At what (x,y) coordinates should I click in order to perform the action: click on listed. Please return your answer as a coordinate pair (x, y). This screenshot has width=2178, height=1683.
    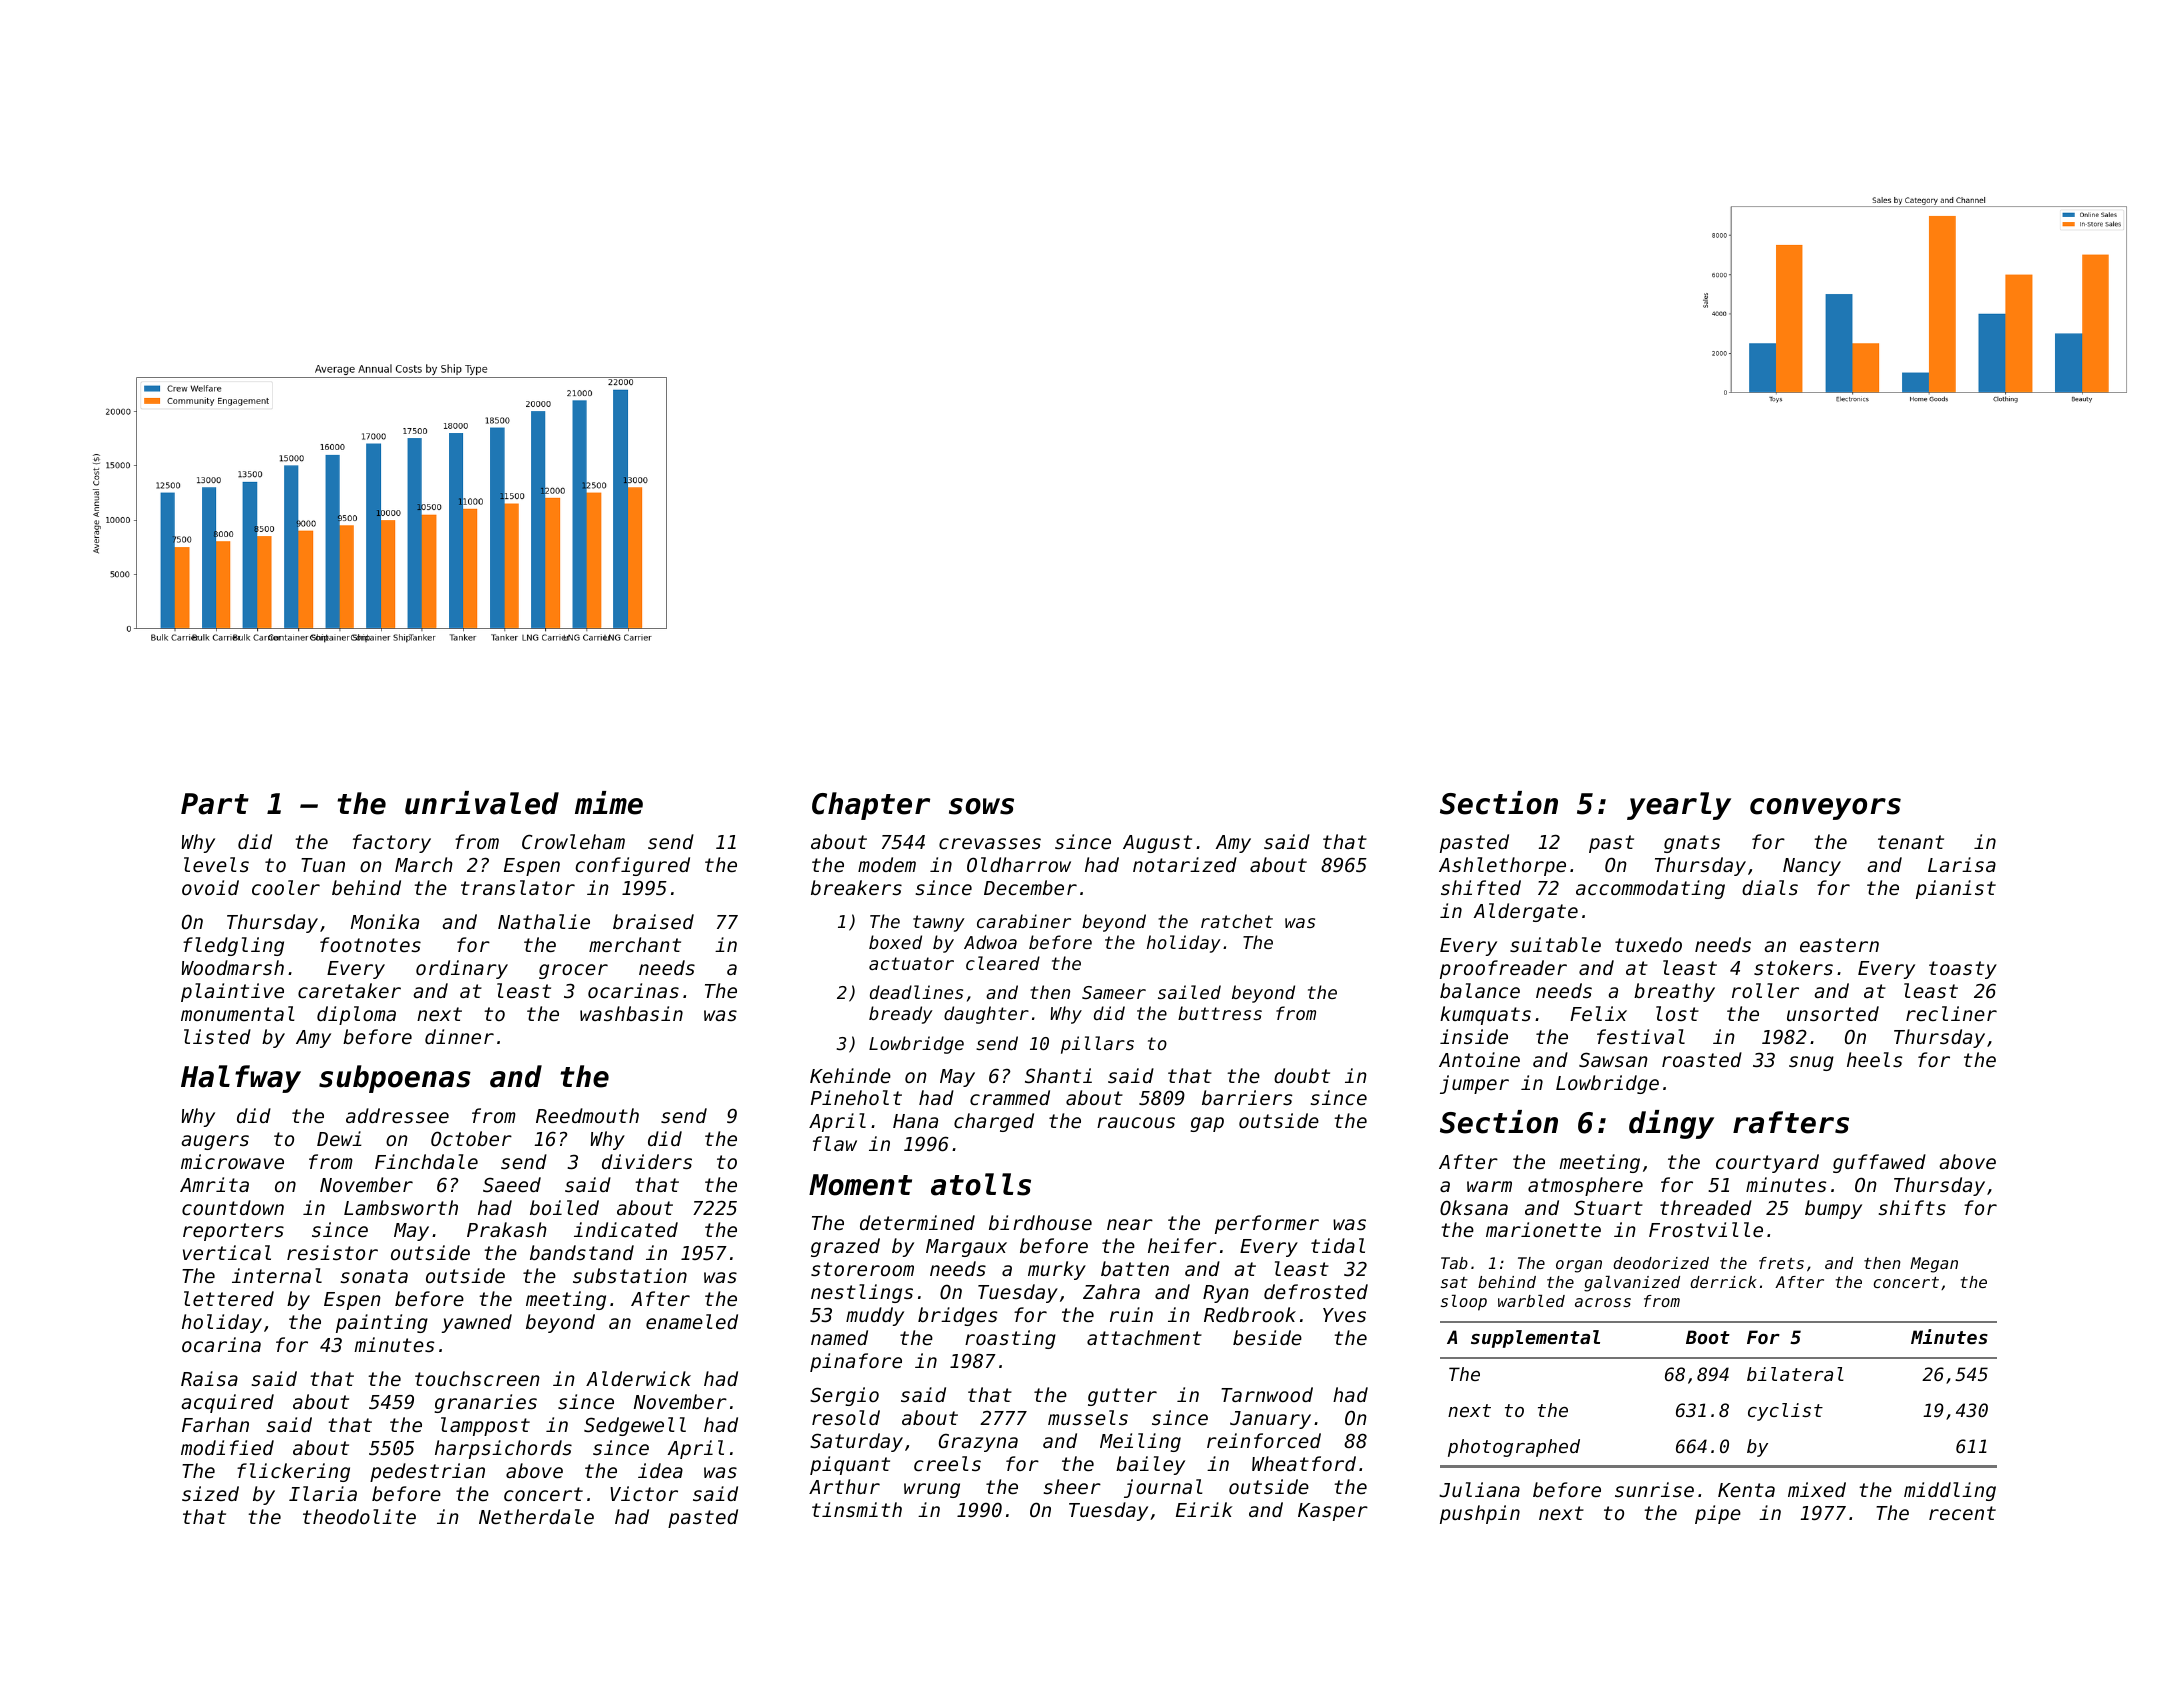
    Looking at the image, I should click on (217, 1036).
